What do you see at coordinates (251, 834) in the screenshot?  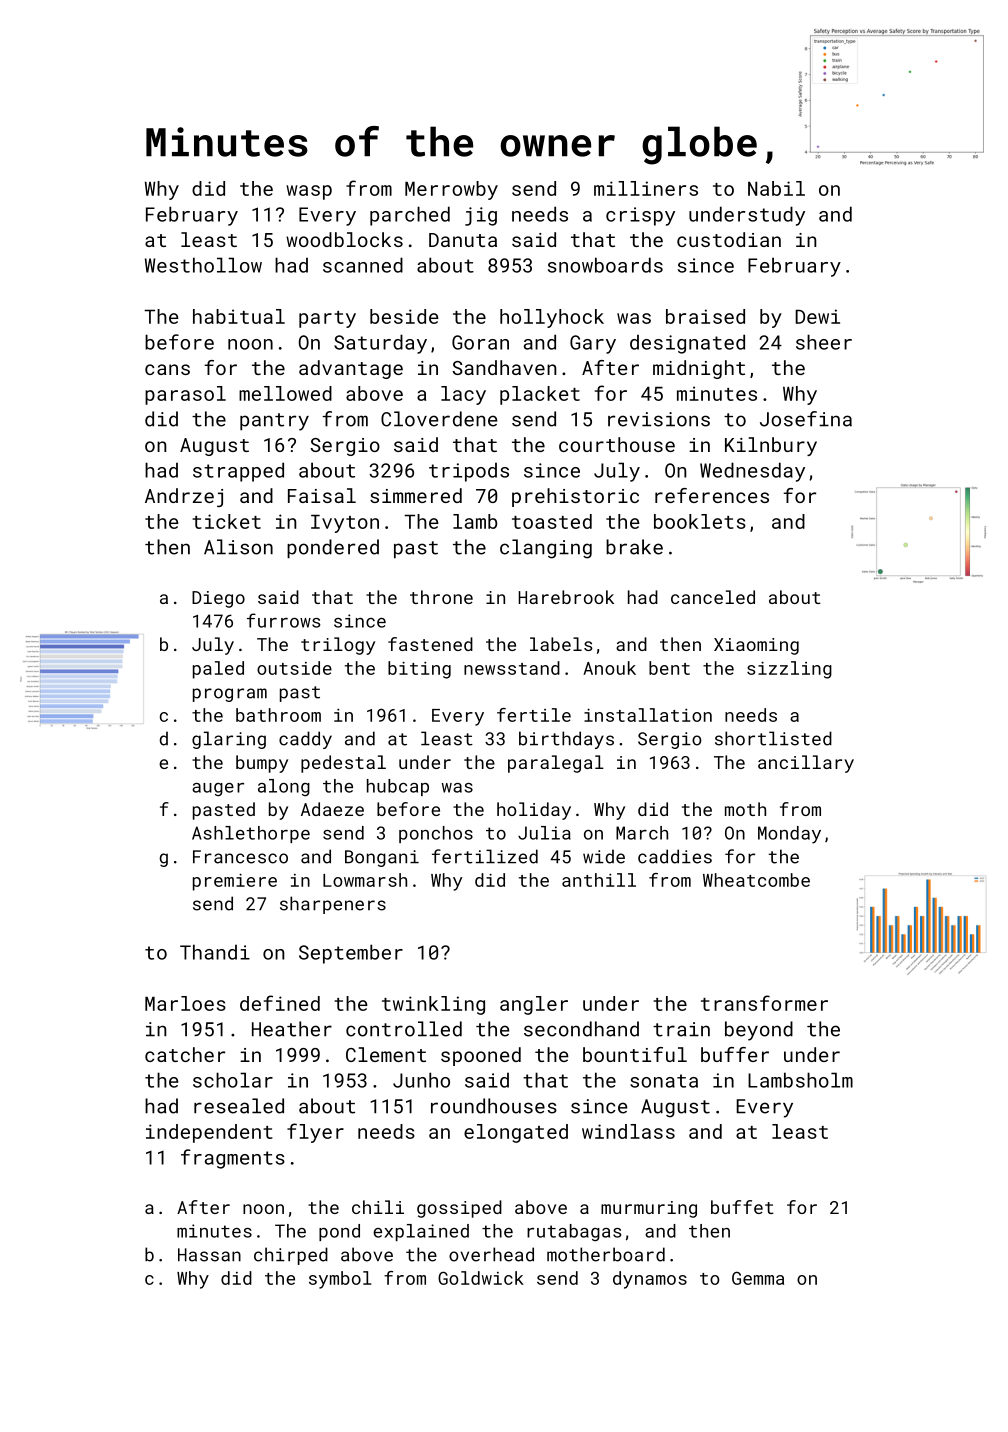 I see `Ashlethorpe` at bounding box center [251, 834].
